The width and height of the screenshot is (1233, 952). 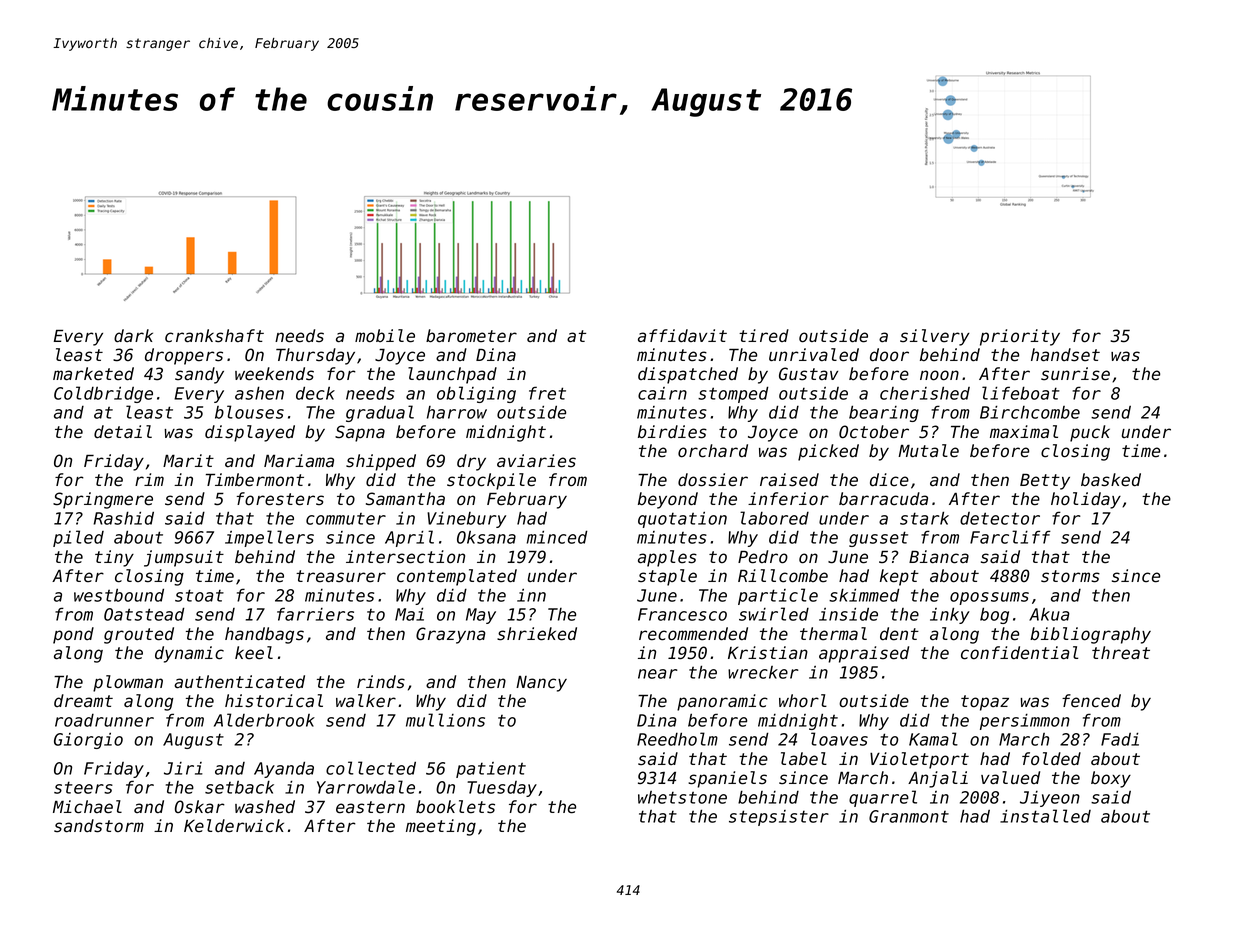 What do you see at coordinates (1020, 337) in the screenshot?
I see `priority` at bounding box center [1020, 337].
